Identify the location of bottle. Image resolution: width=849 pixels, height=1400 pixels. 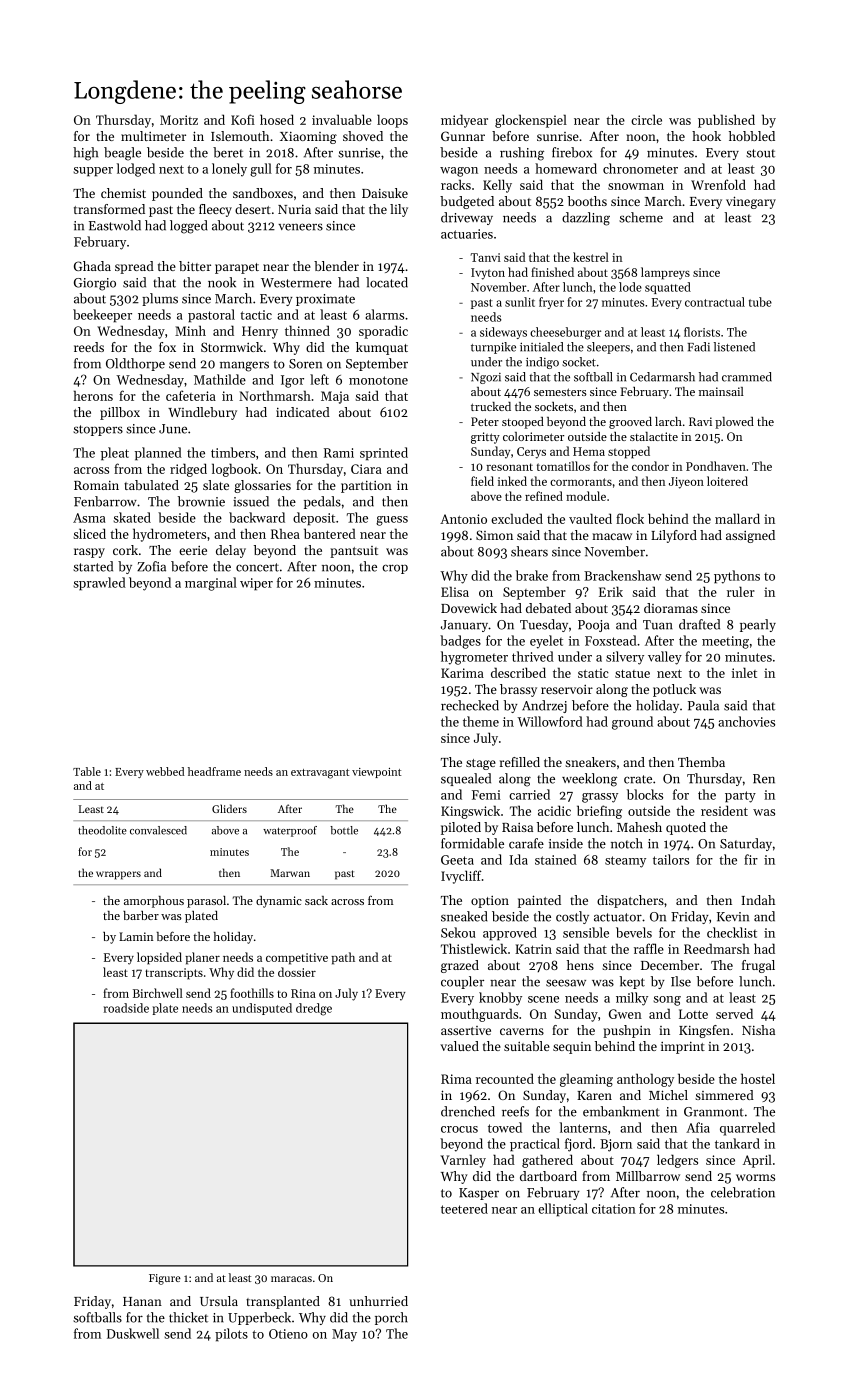
(344, 830).
